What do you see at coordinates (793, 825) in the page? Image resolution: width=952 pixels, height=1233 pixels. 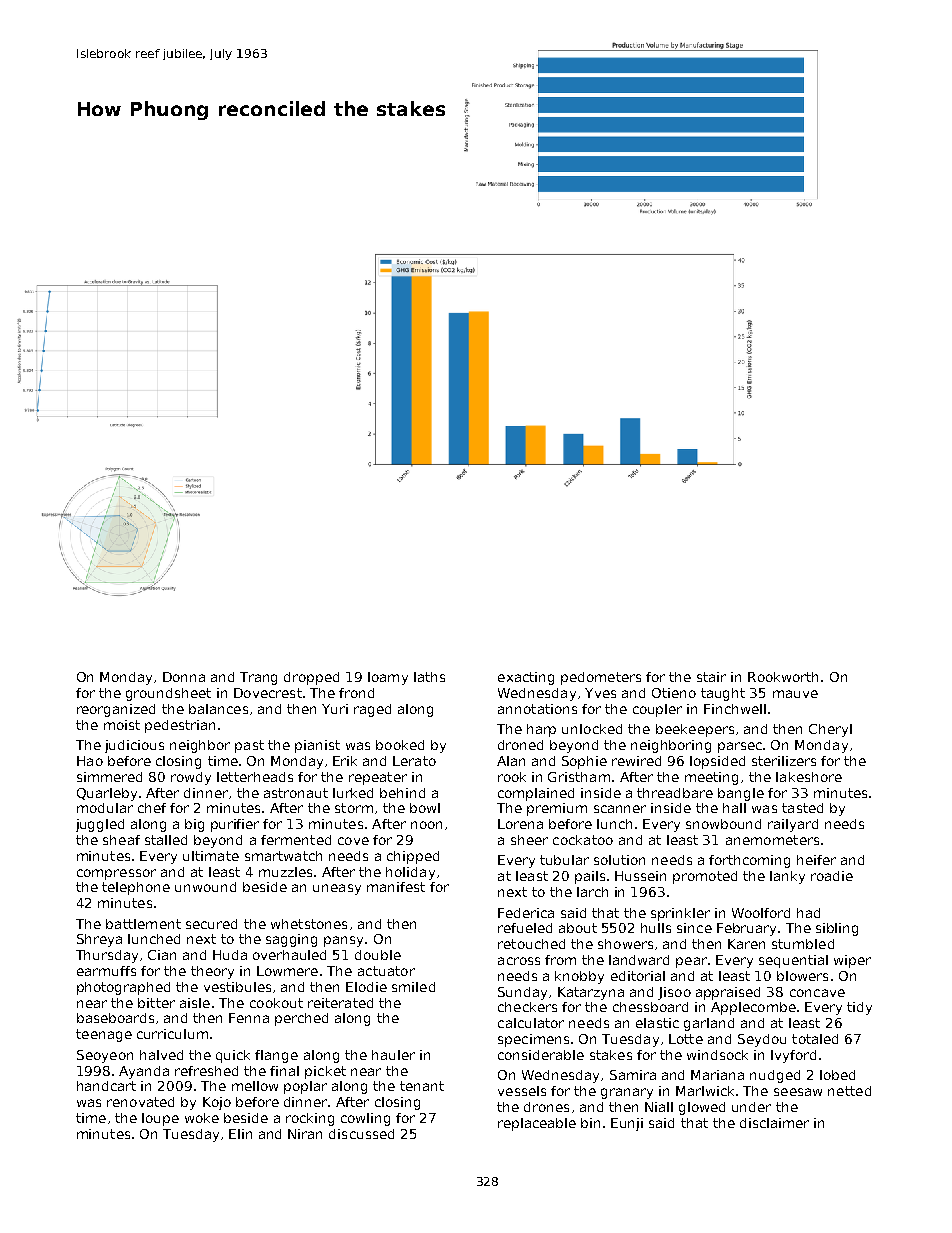 I see `railyard` at bounding box center [793, 825].
